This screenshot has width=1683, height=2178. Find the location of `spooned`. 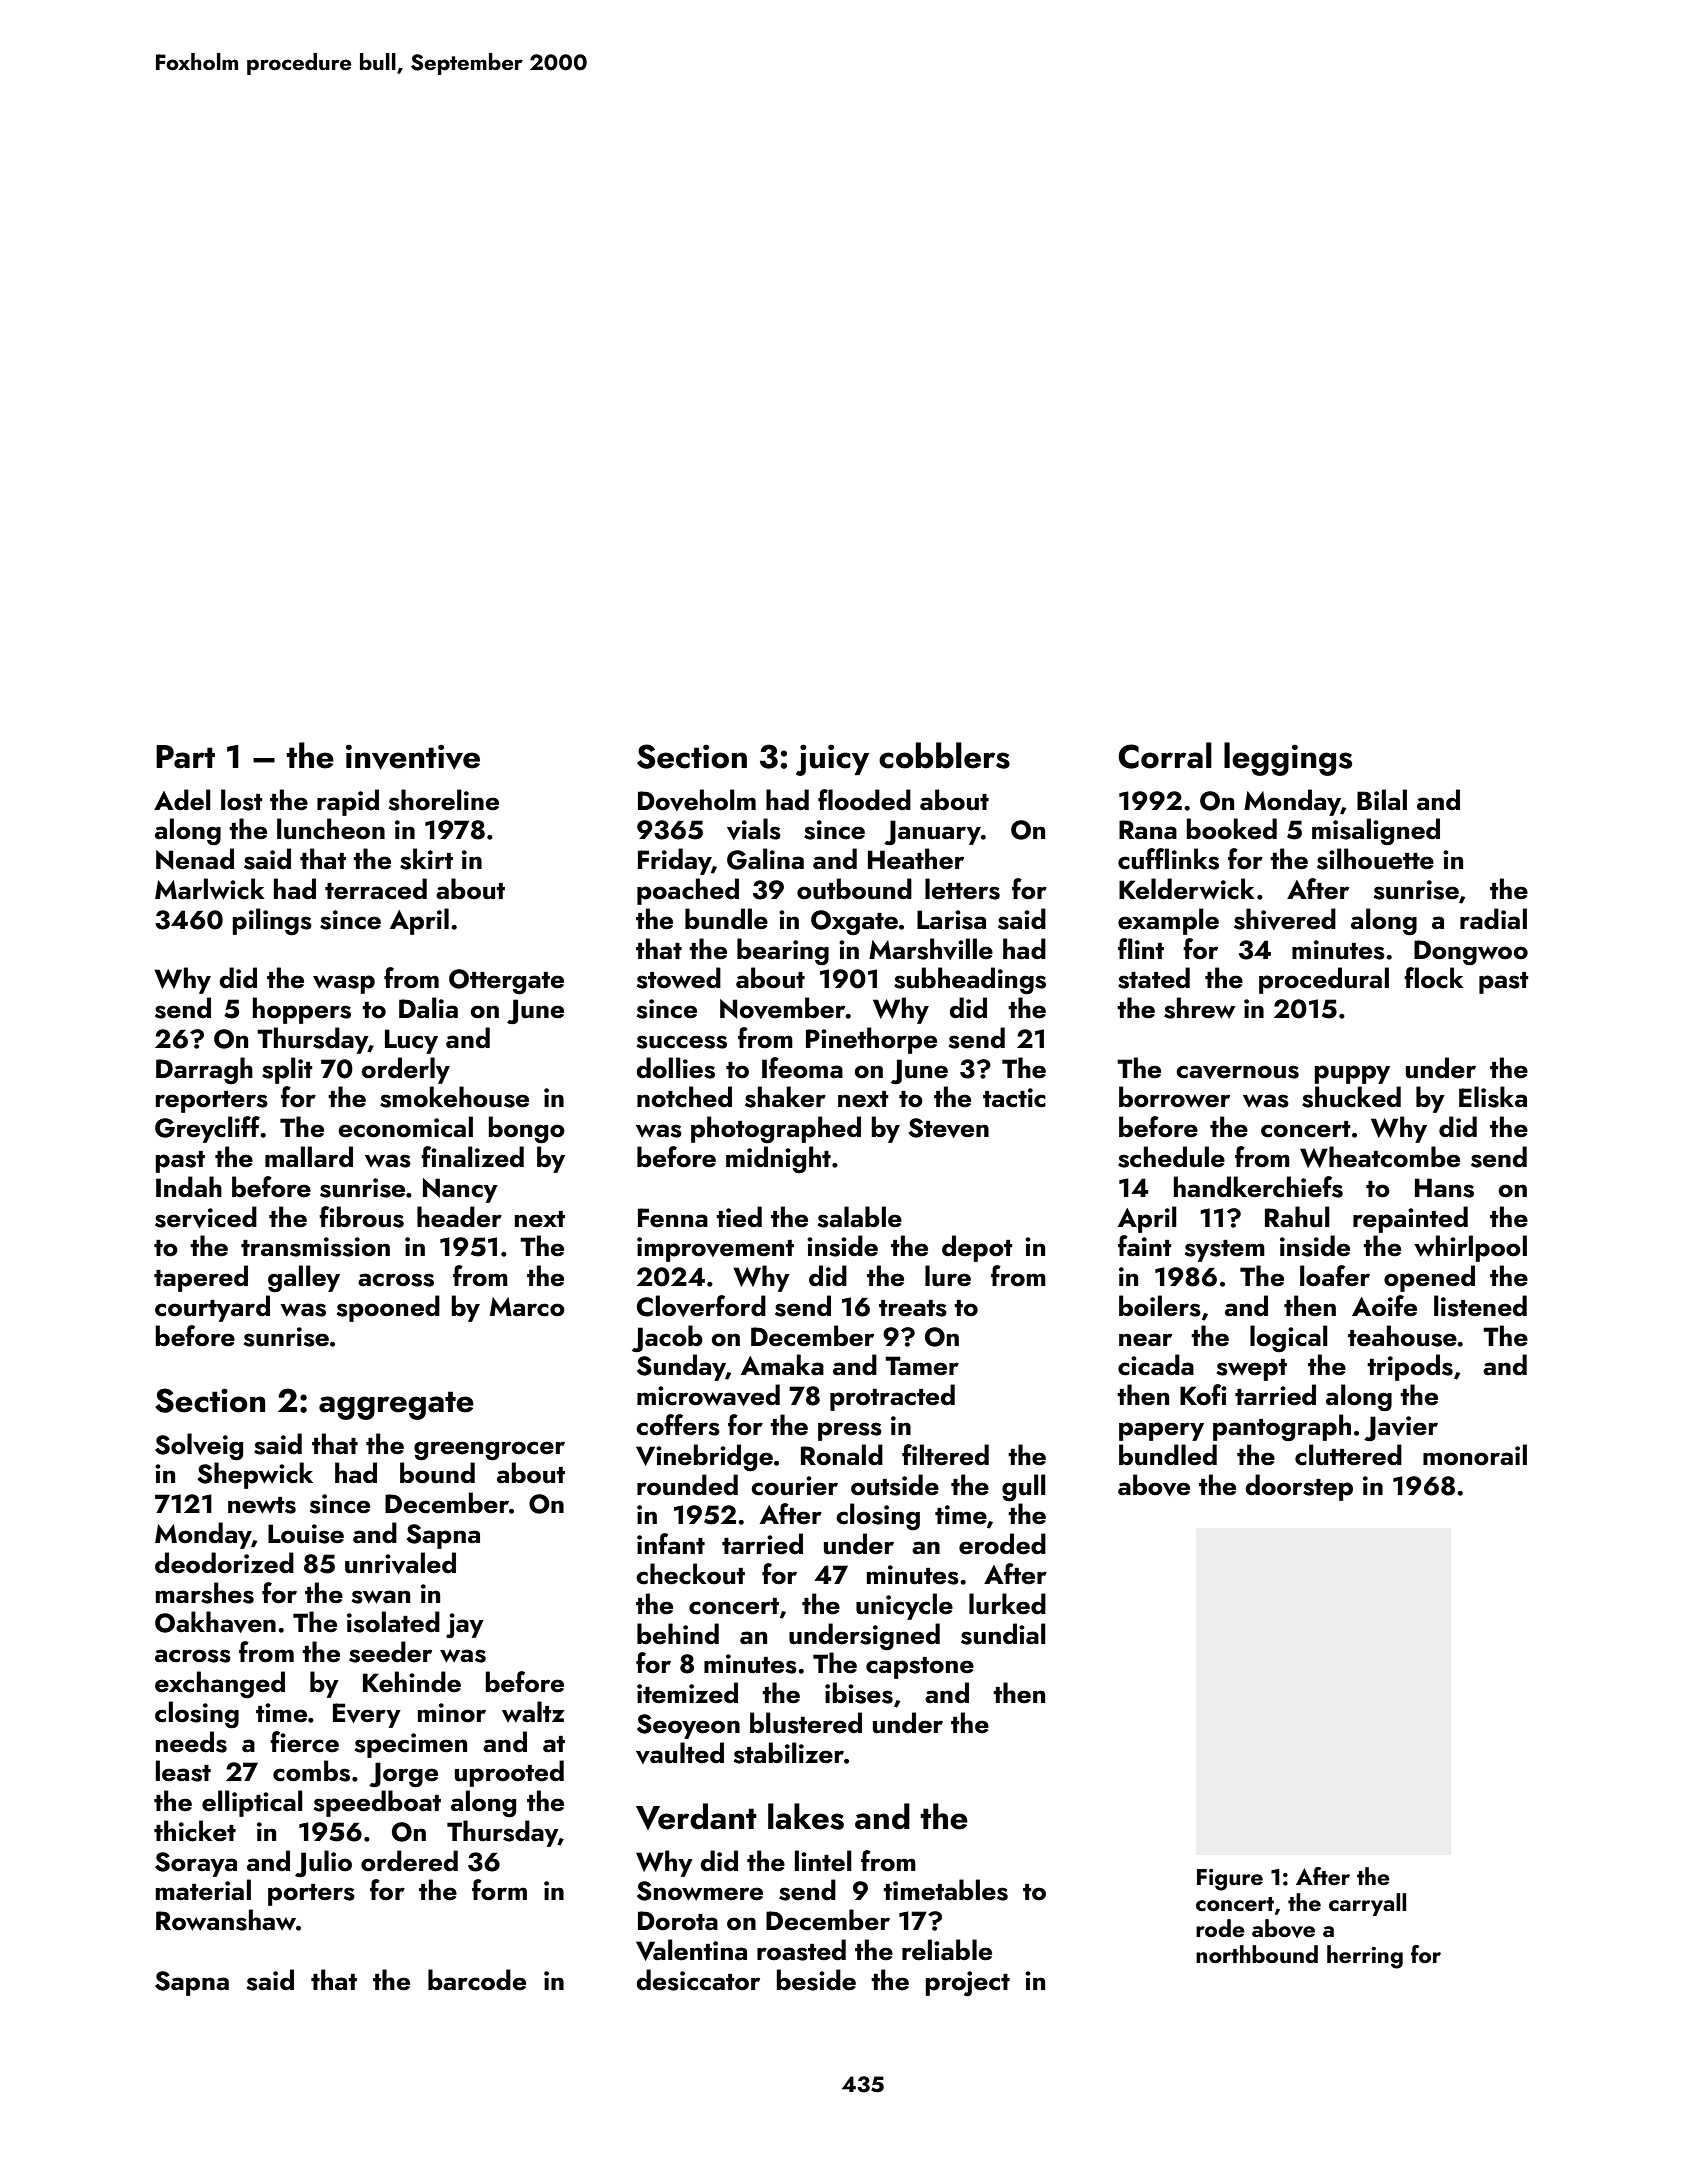

spooned is located at coordinates (388, 1308).
